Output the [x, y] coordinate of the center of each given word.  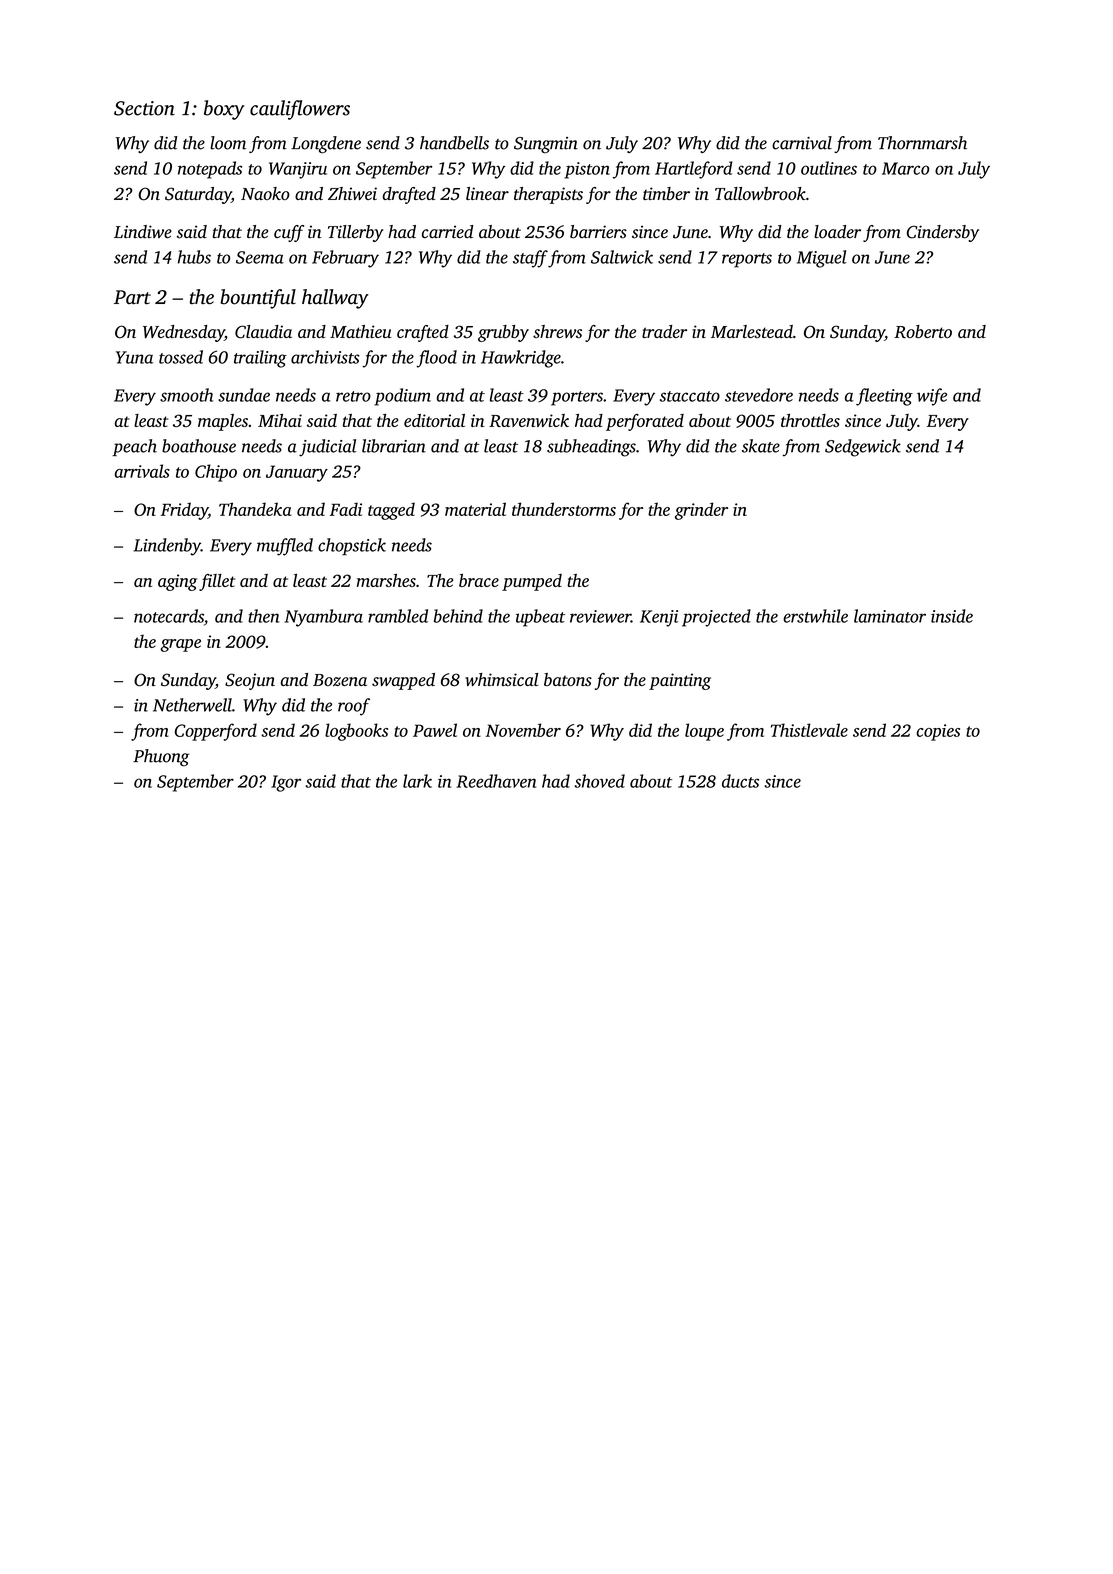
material [475, 509]
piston [587, 170]
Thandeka [255, 509]
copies [938, 732]
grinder [701, 511]
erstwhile [815, 616]
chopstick [352, 547]
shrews [557, 331]
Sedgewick [863, 448]
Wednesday [184, 333]
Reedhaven [496, 781]
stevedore [759, 395]
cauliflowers [300, 110]
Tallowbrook [760, 193]
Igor [286, 783]
